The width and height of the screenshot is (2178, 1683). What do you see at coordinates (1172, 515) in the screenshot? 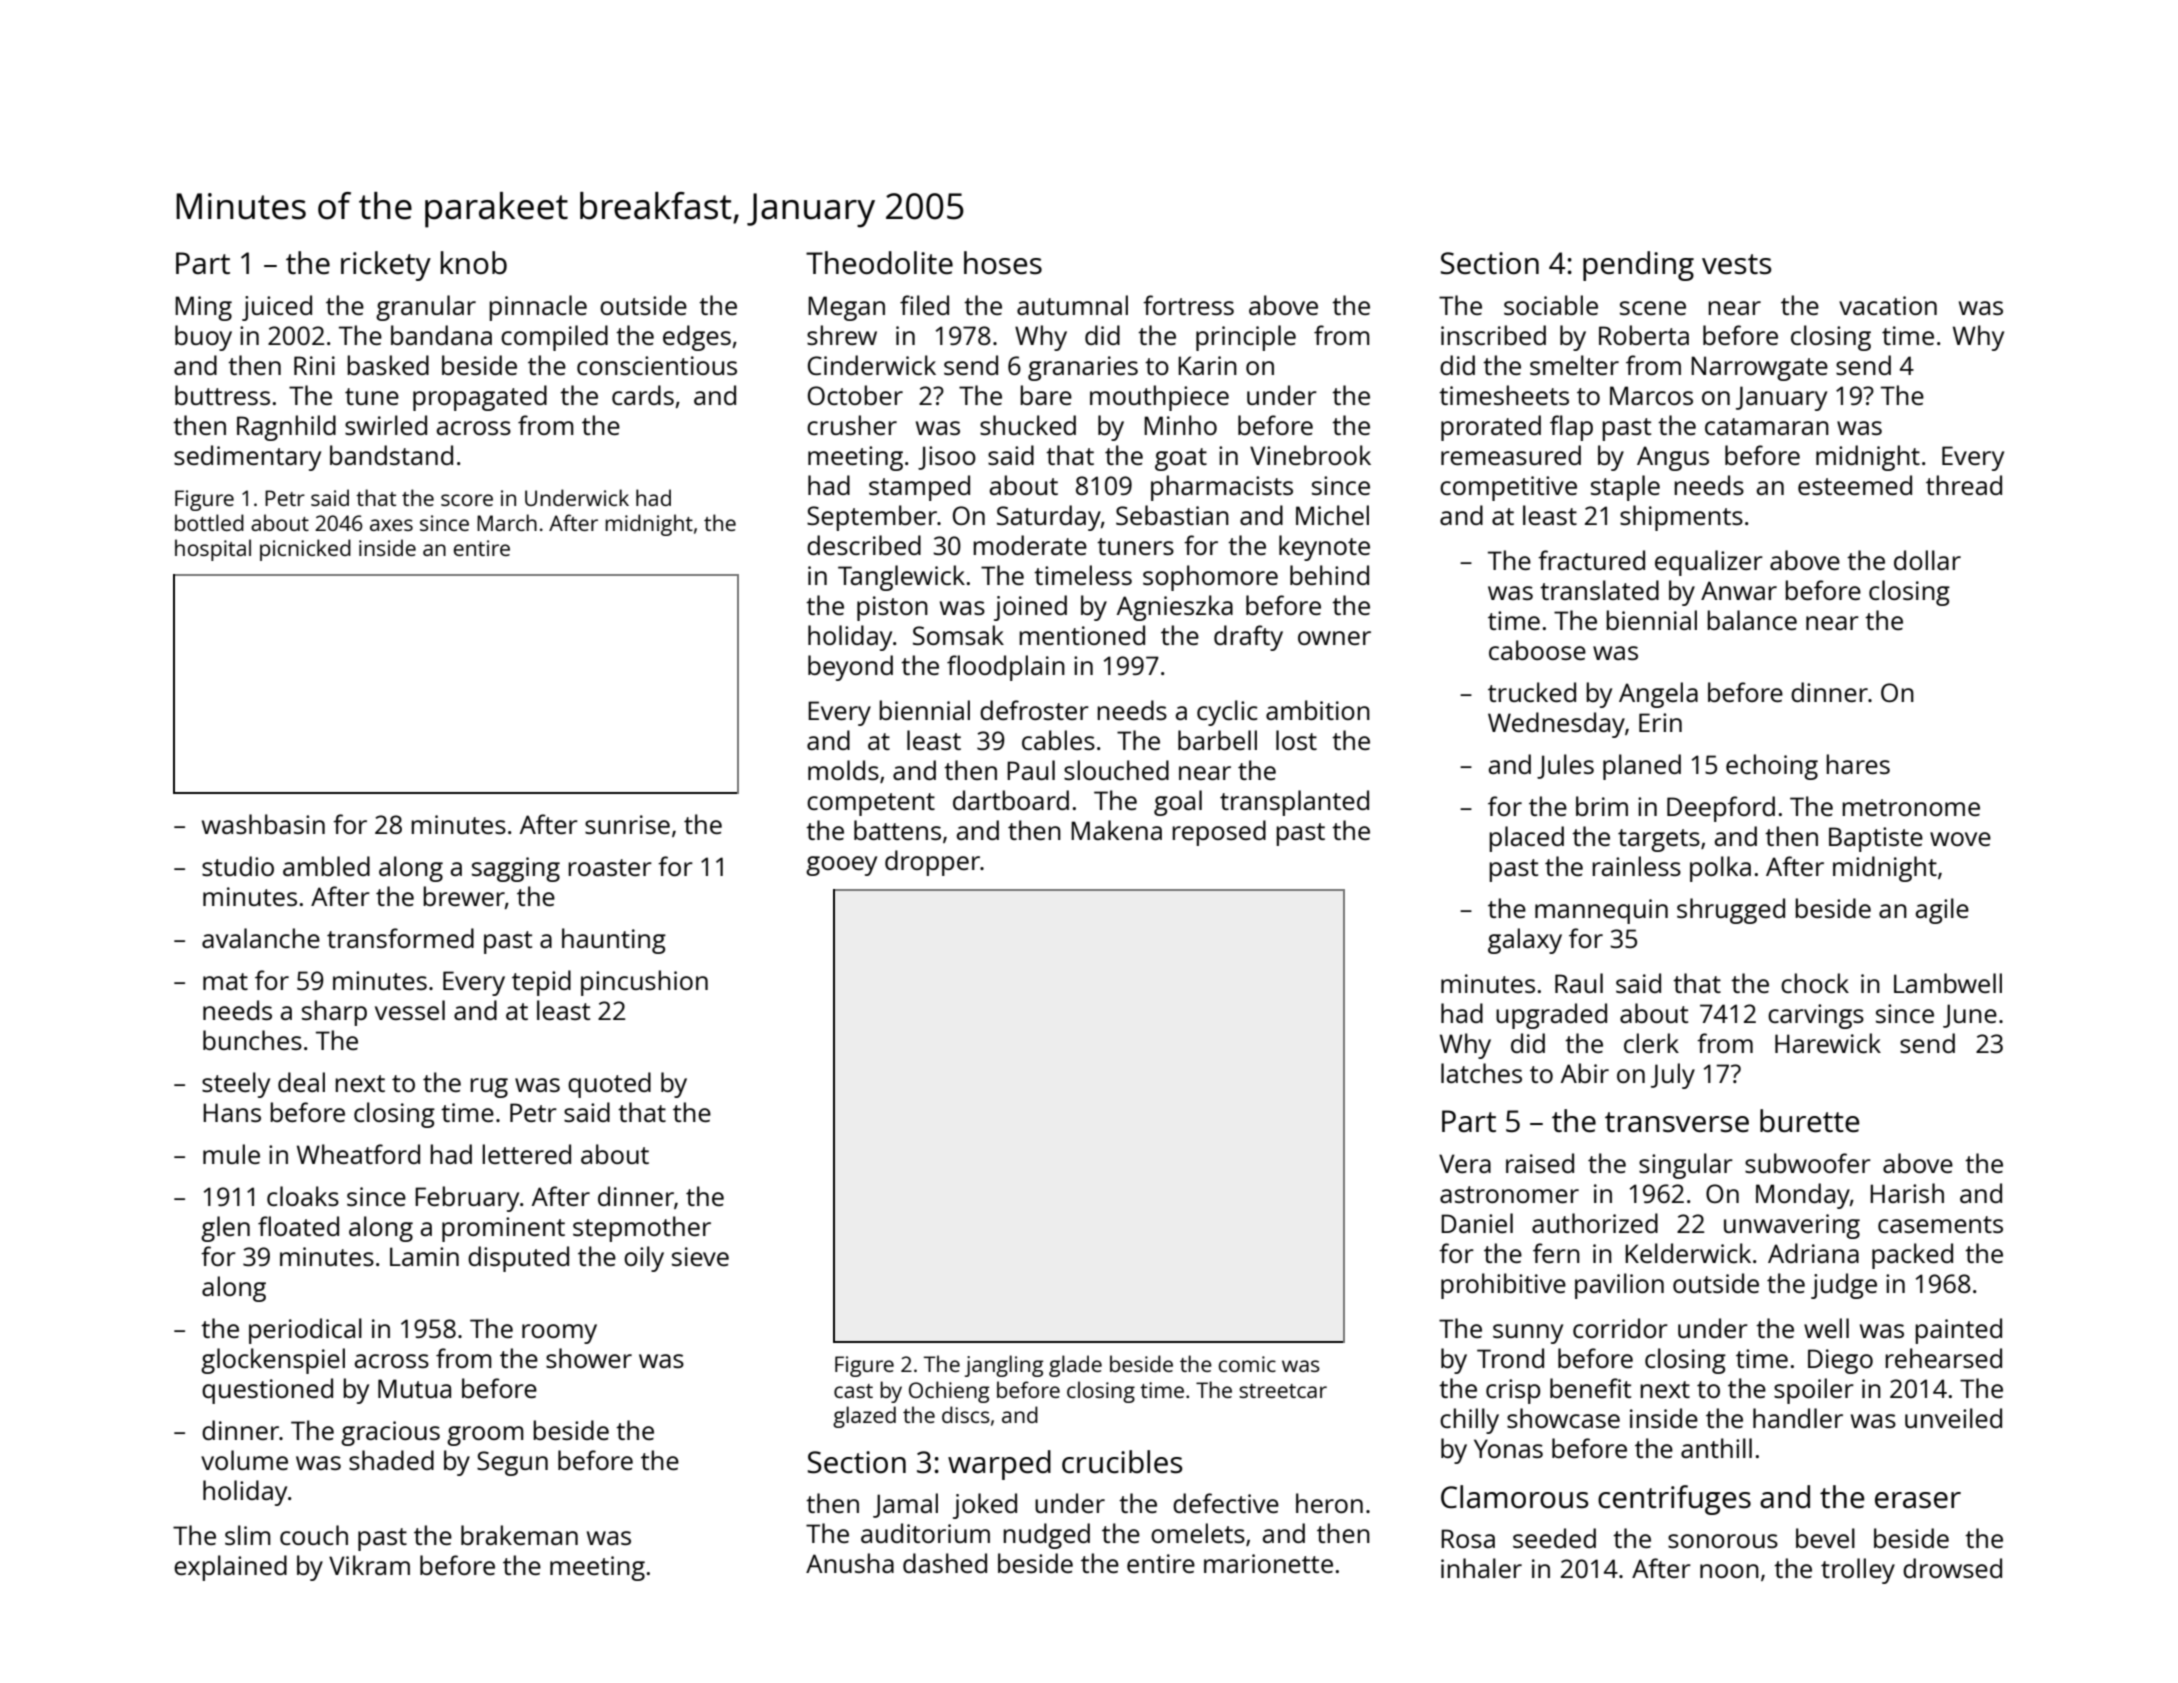
I see `Sebastian` at bounding box center [1172, 515].
